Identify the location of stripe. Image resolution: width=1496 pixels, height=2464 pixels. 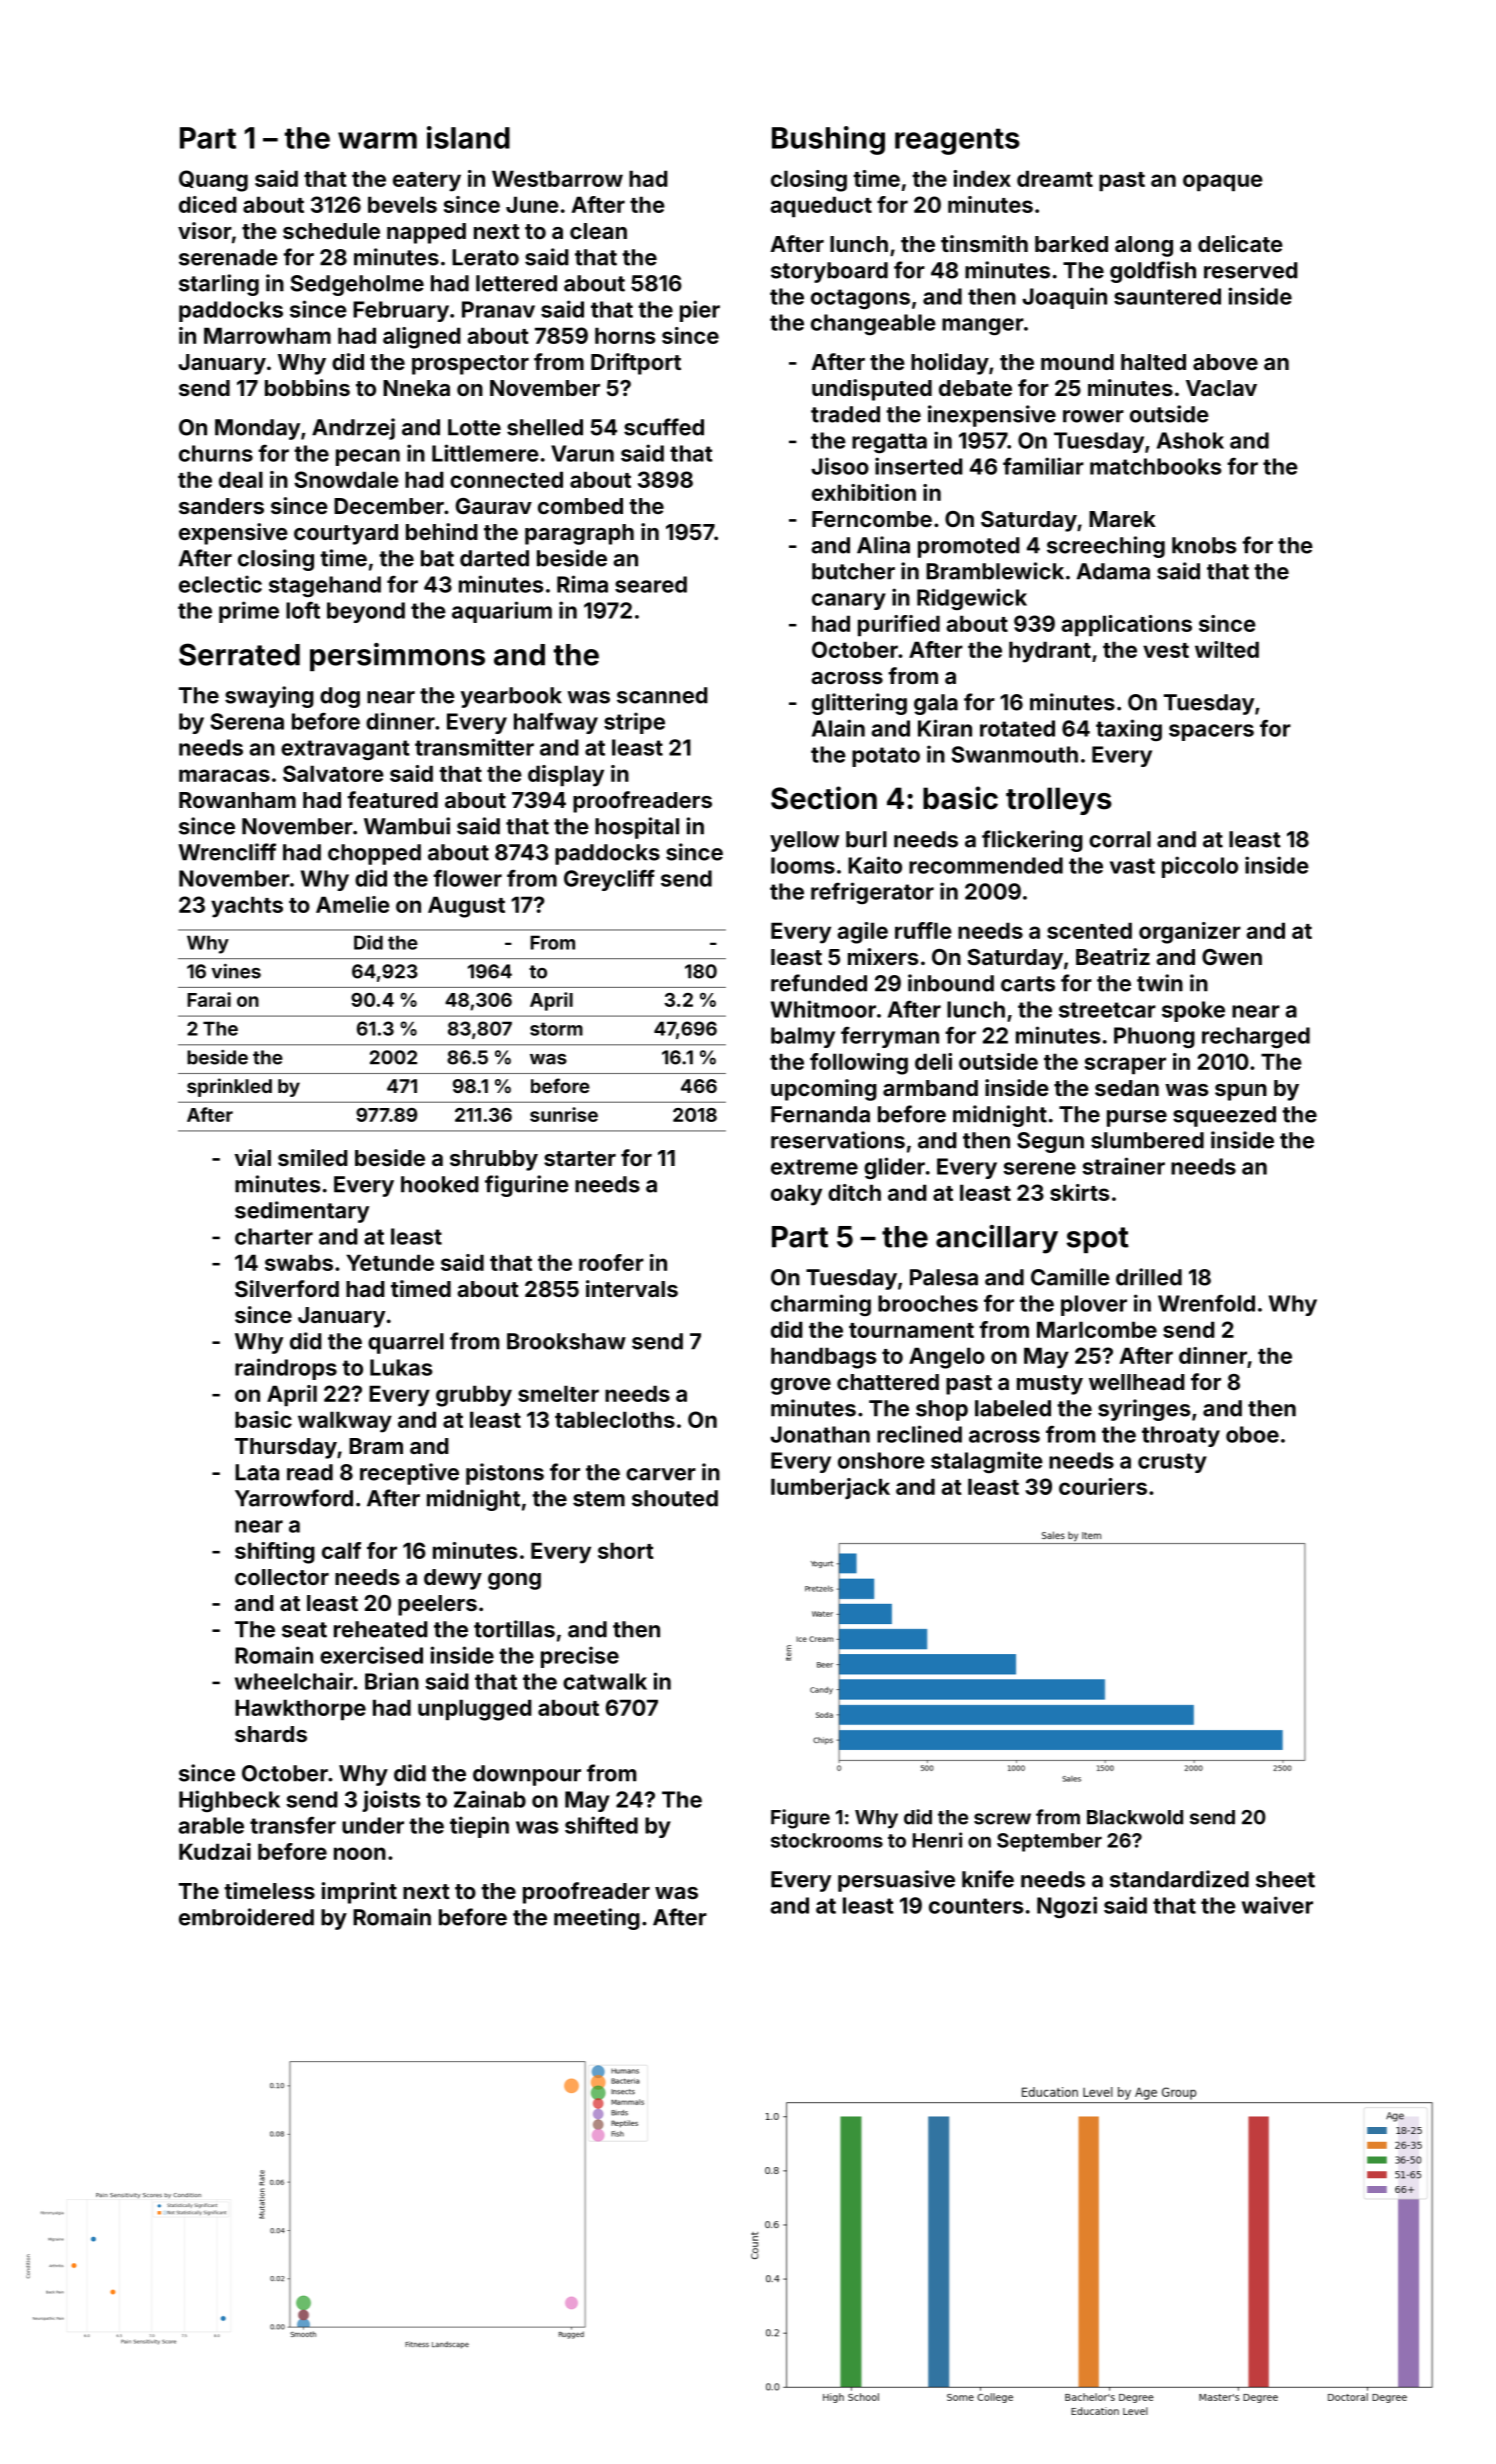
(634, 723).
